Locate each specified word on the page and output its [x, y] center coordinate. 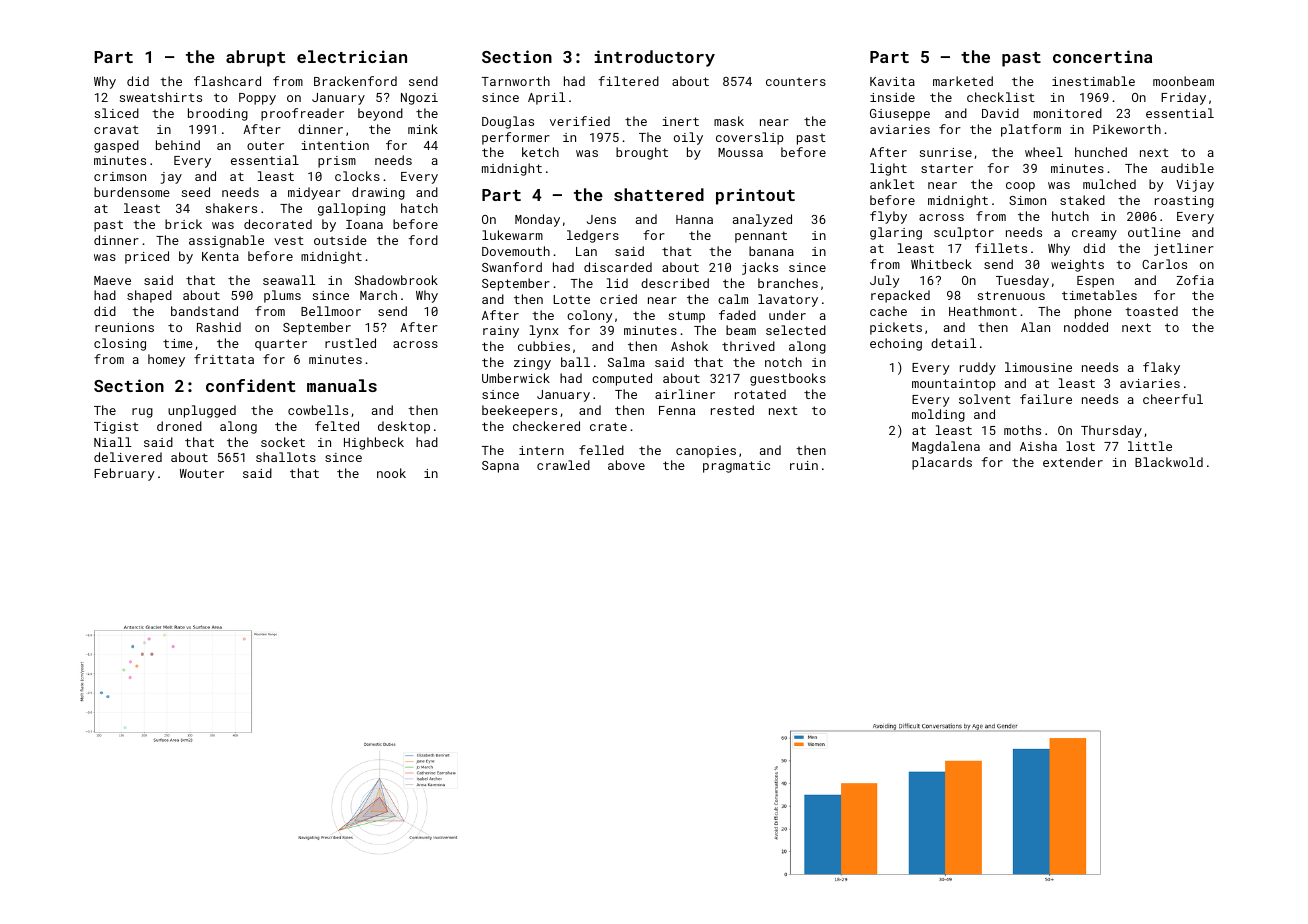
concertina [1102, 56]
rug [142, 413]
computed [622, 379]
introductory [655, 58]
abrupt [255, 58]
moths [1022, 430]
